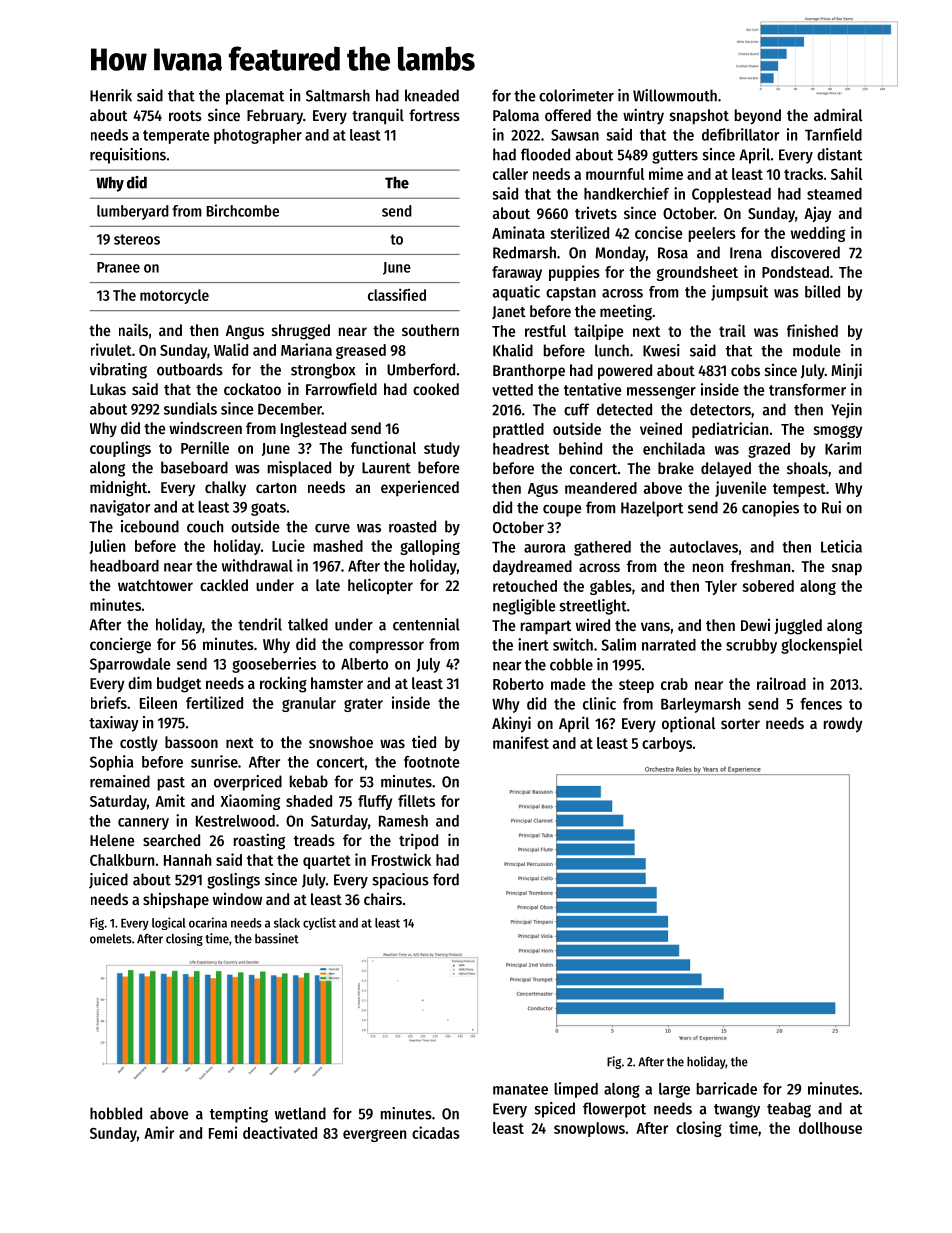  Describe the element at coordinates (111, 939) in the image. I see `omelets` at that location.
